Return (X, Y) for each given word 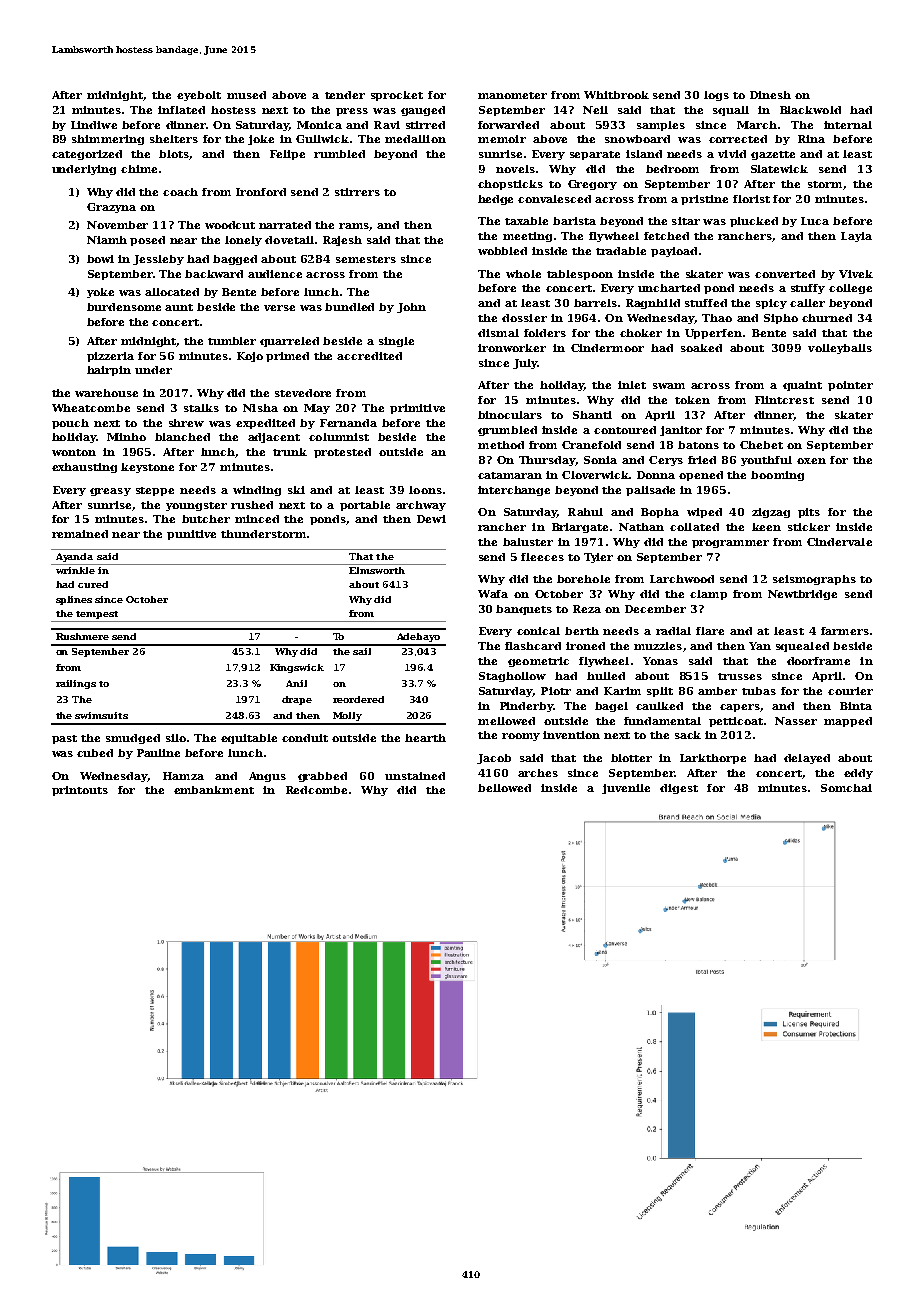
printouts (80, 791)
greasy (110, 492)
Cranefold (591, 445)
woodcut (230, 225)
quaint (802, 386)
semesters (366, 259)
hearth (425, 738)
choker (641, 333)
